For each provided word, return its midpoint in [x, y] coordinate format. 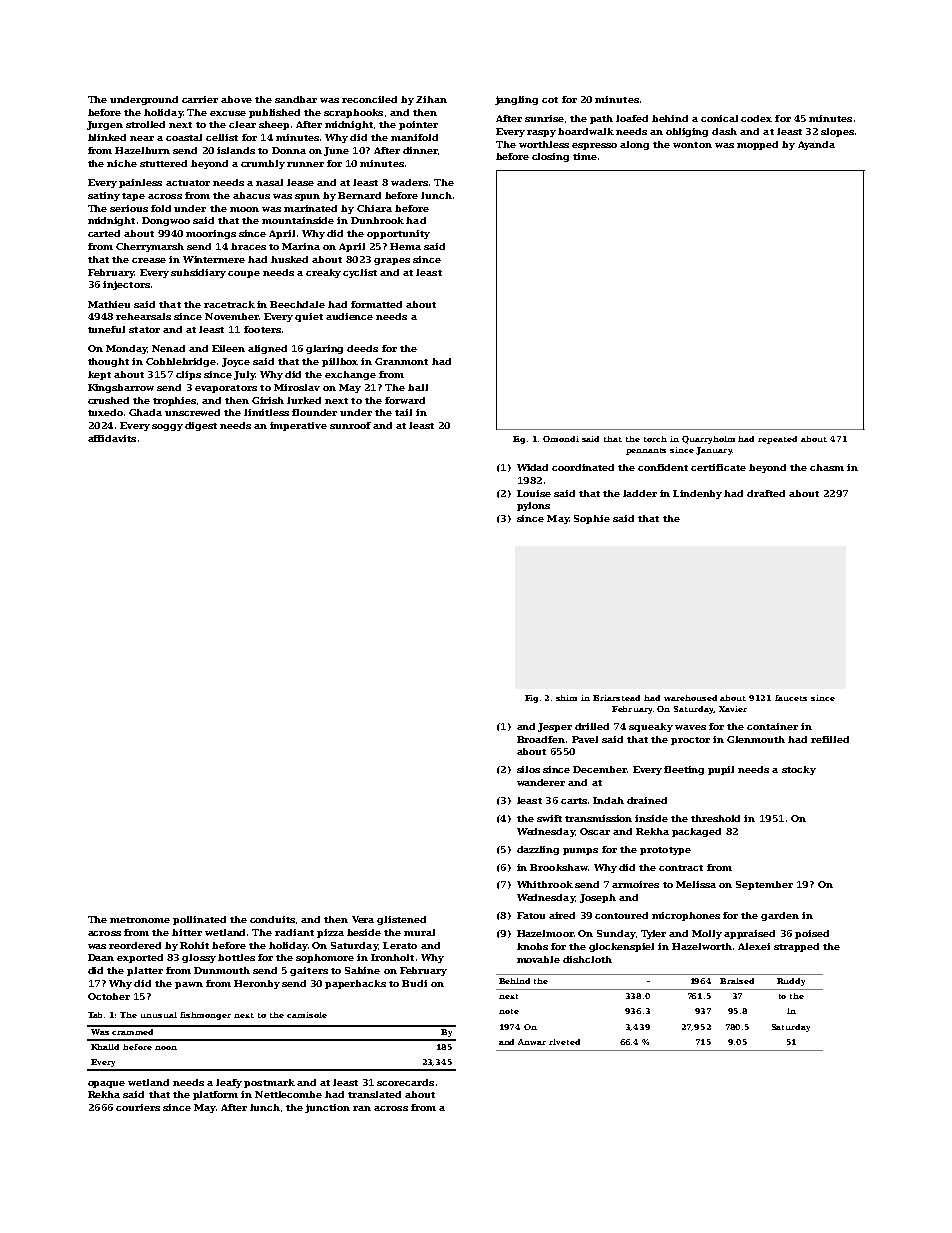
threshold [715, 818]
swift [549, 818]
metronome [140, 920]
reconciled [369, 99]
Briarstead [616, 698]
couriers [138, 1107]
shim [566, 698]
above [236, 99]
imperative [298, 426]
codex [756, 118]
